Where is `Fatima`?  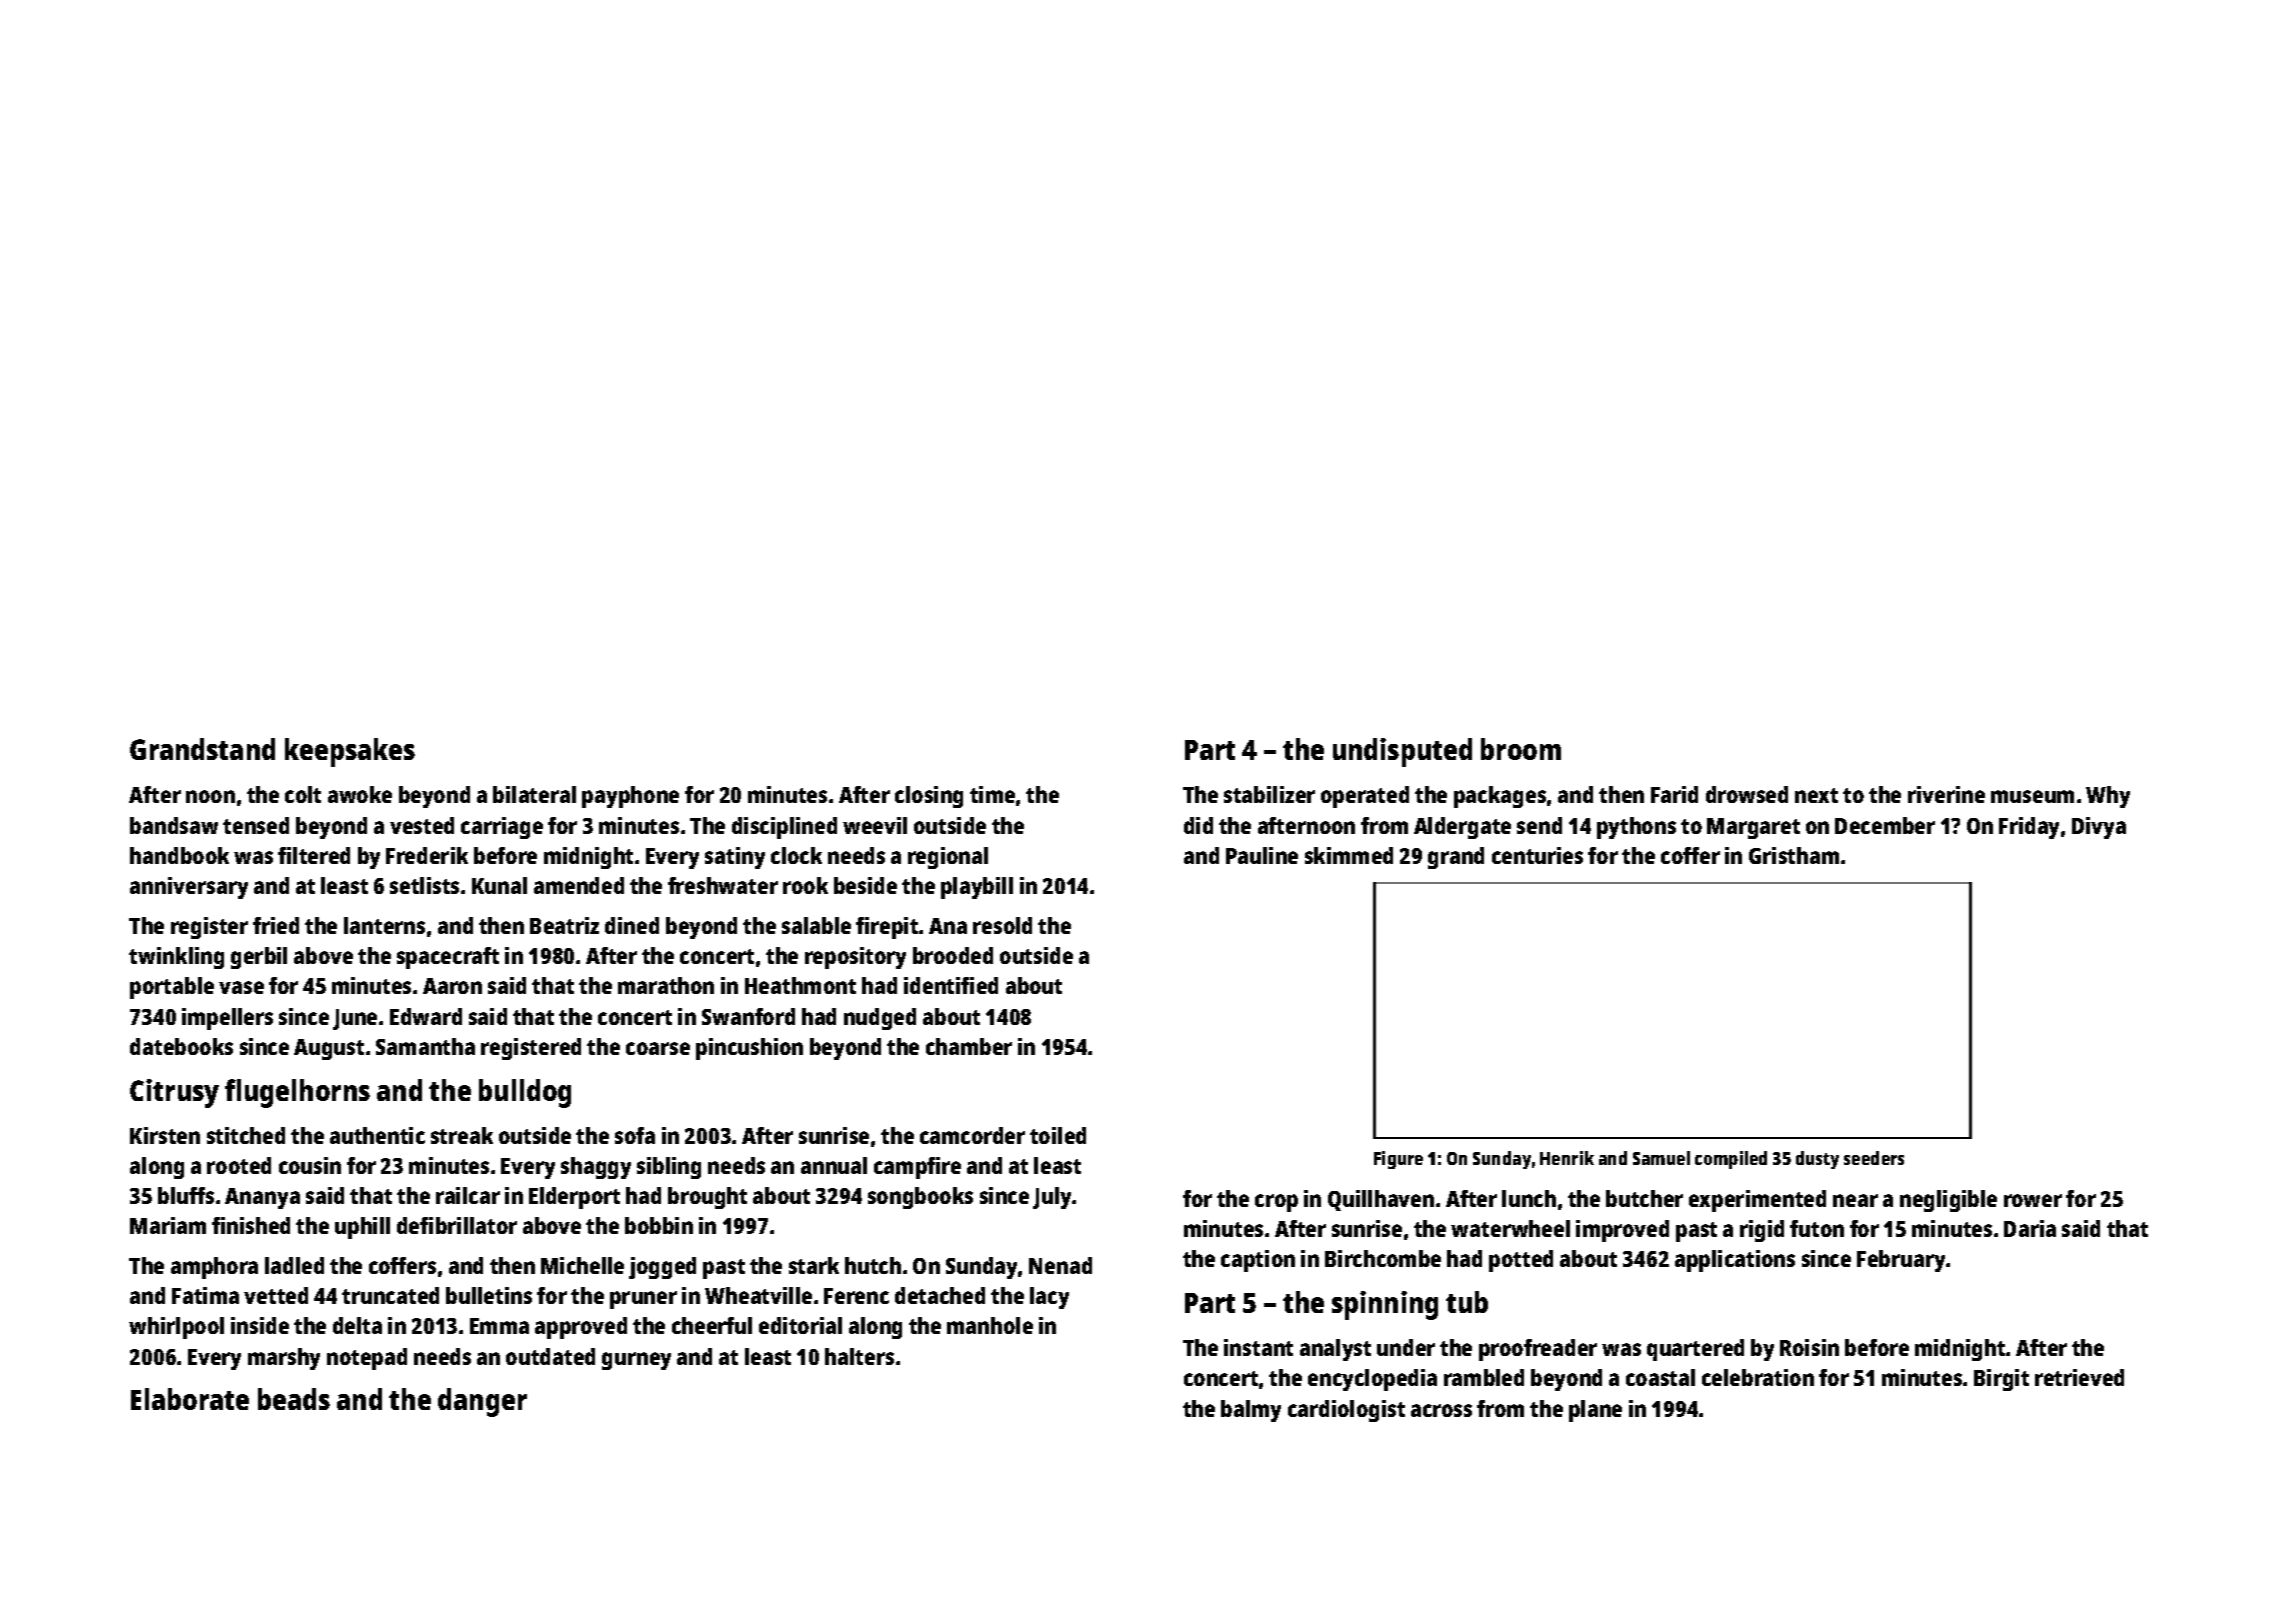
Fatima is located at coordinates (205, 1295).
